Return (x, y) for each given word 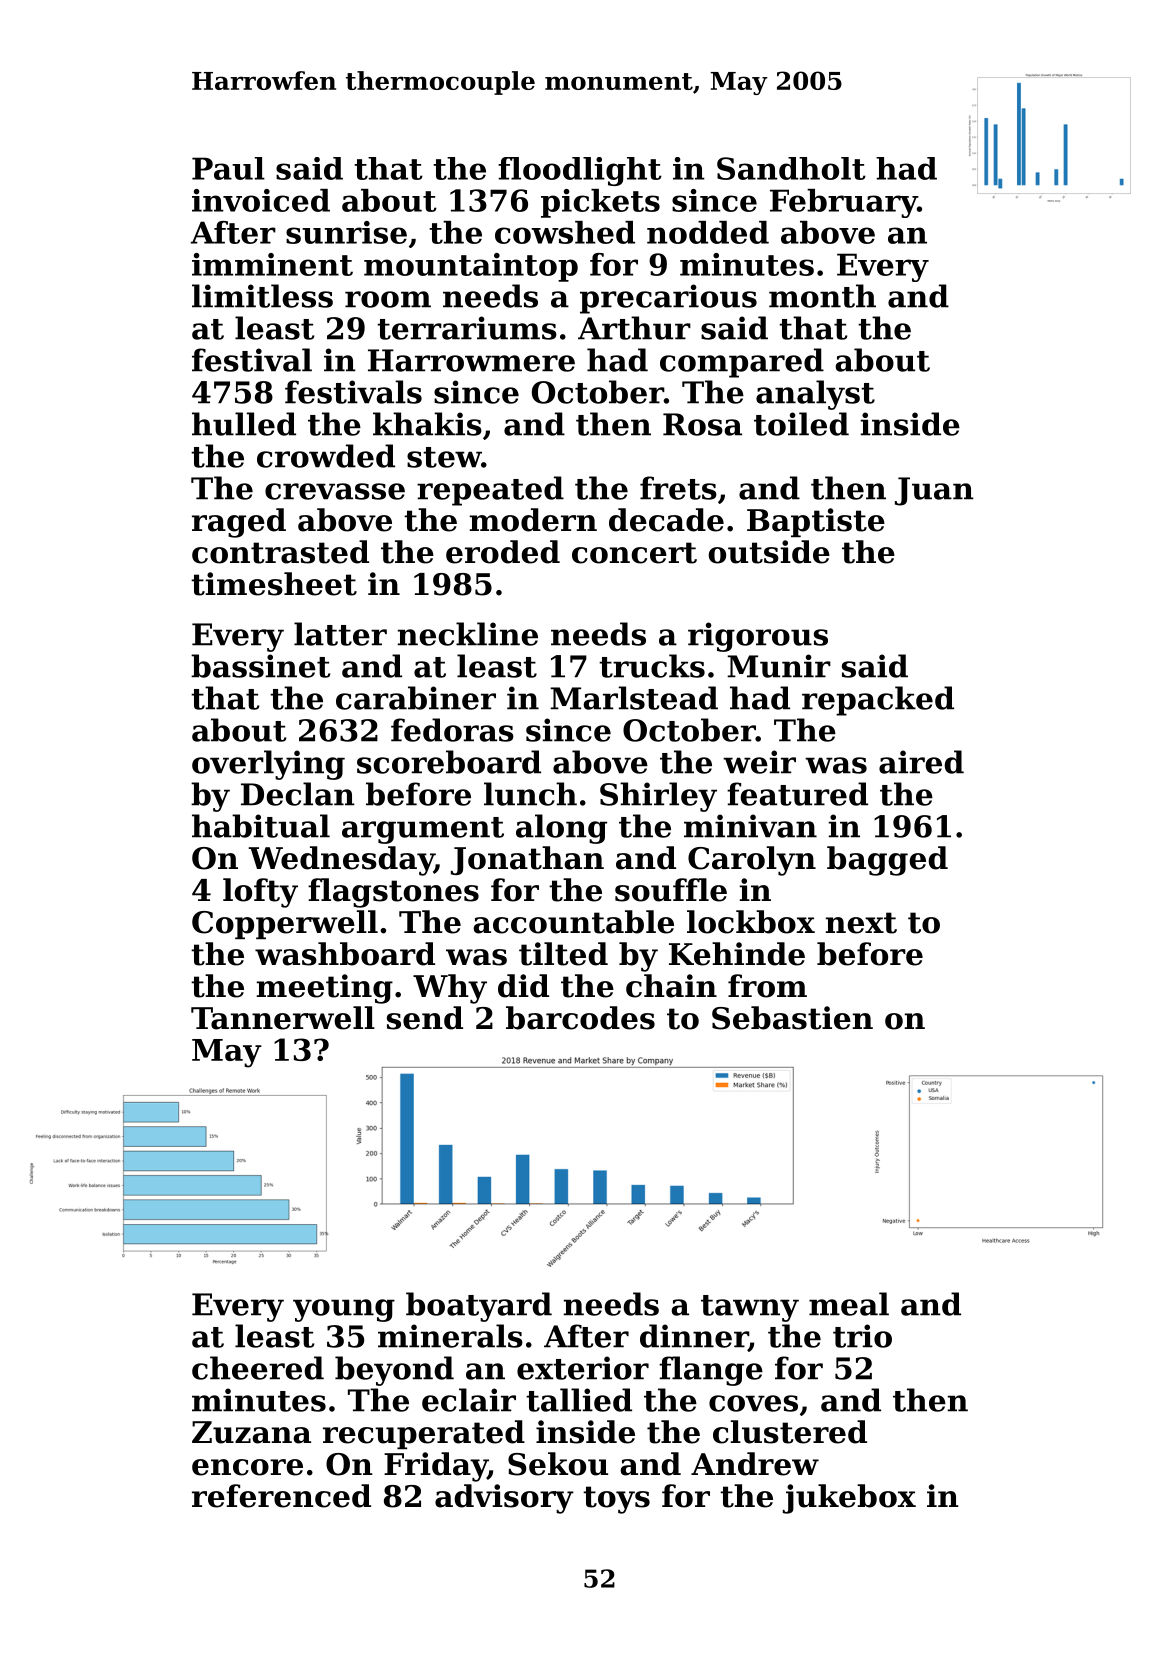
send (425, 1018)
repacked (878, 701)
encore (247, 1467)
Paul (228, 168)
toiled (801, 424)
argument (423, 830)
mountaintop (471, 267)
